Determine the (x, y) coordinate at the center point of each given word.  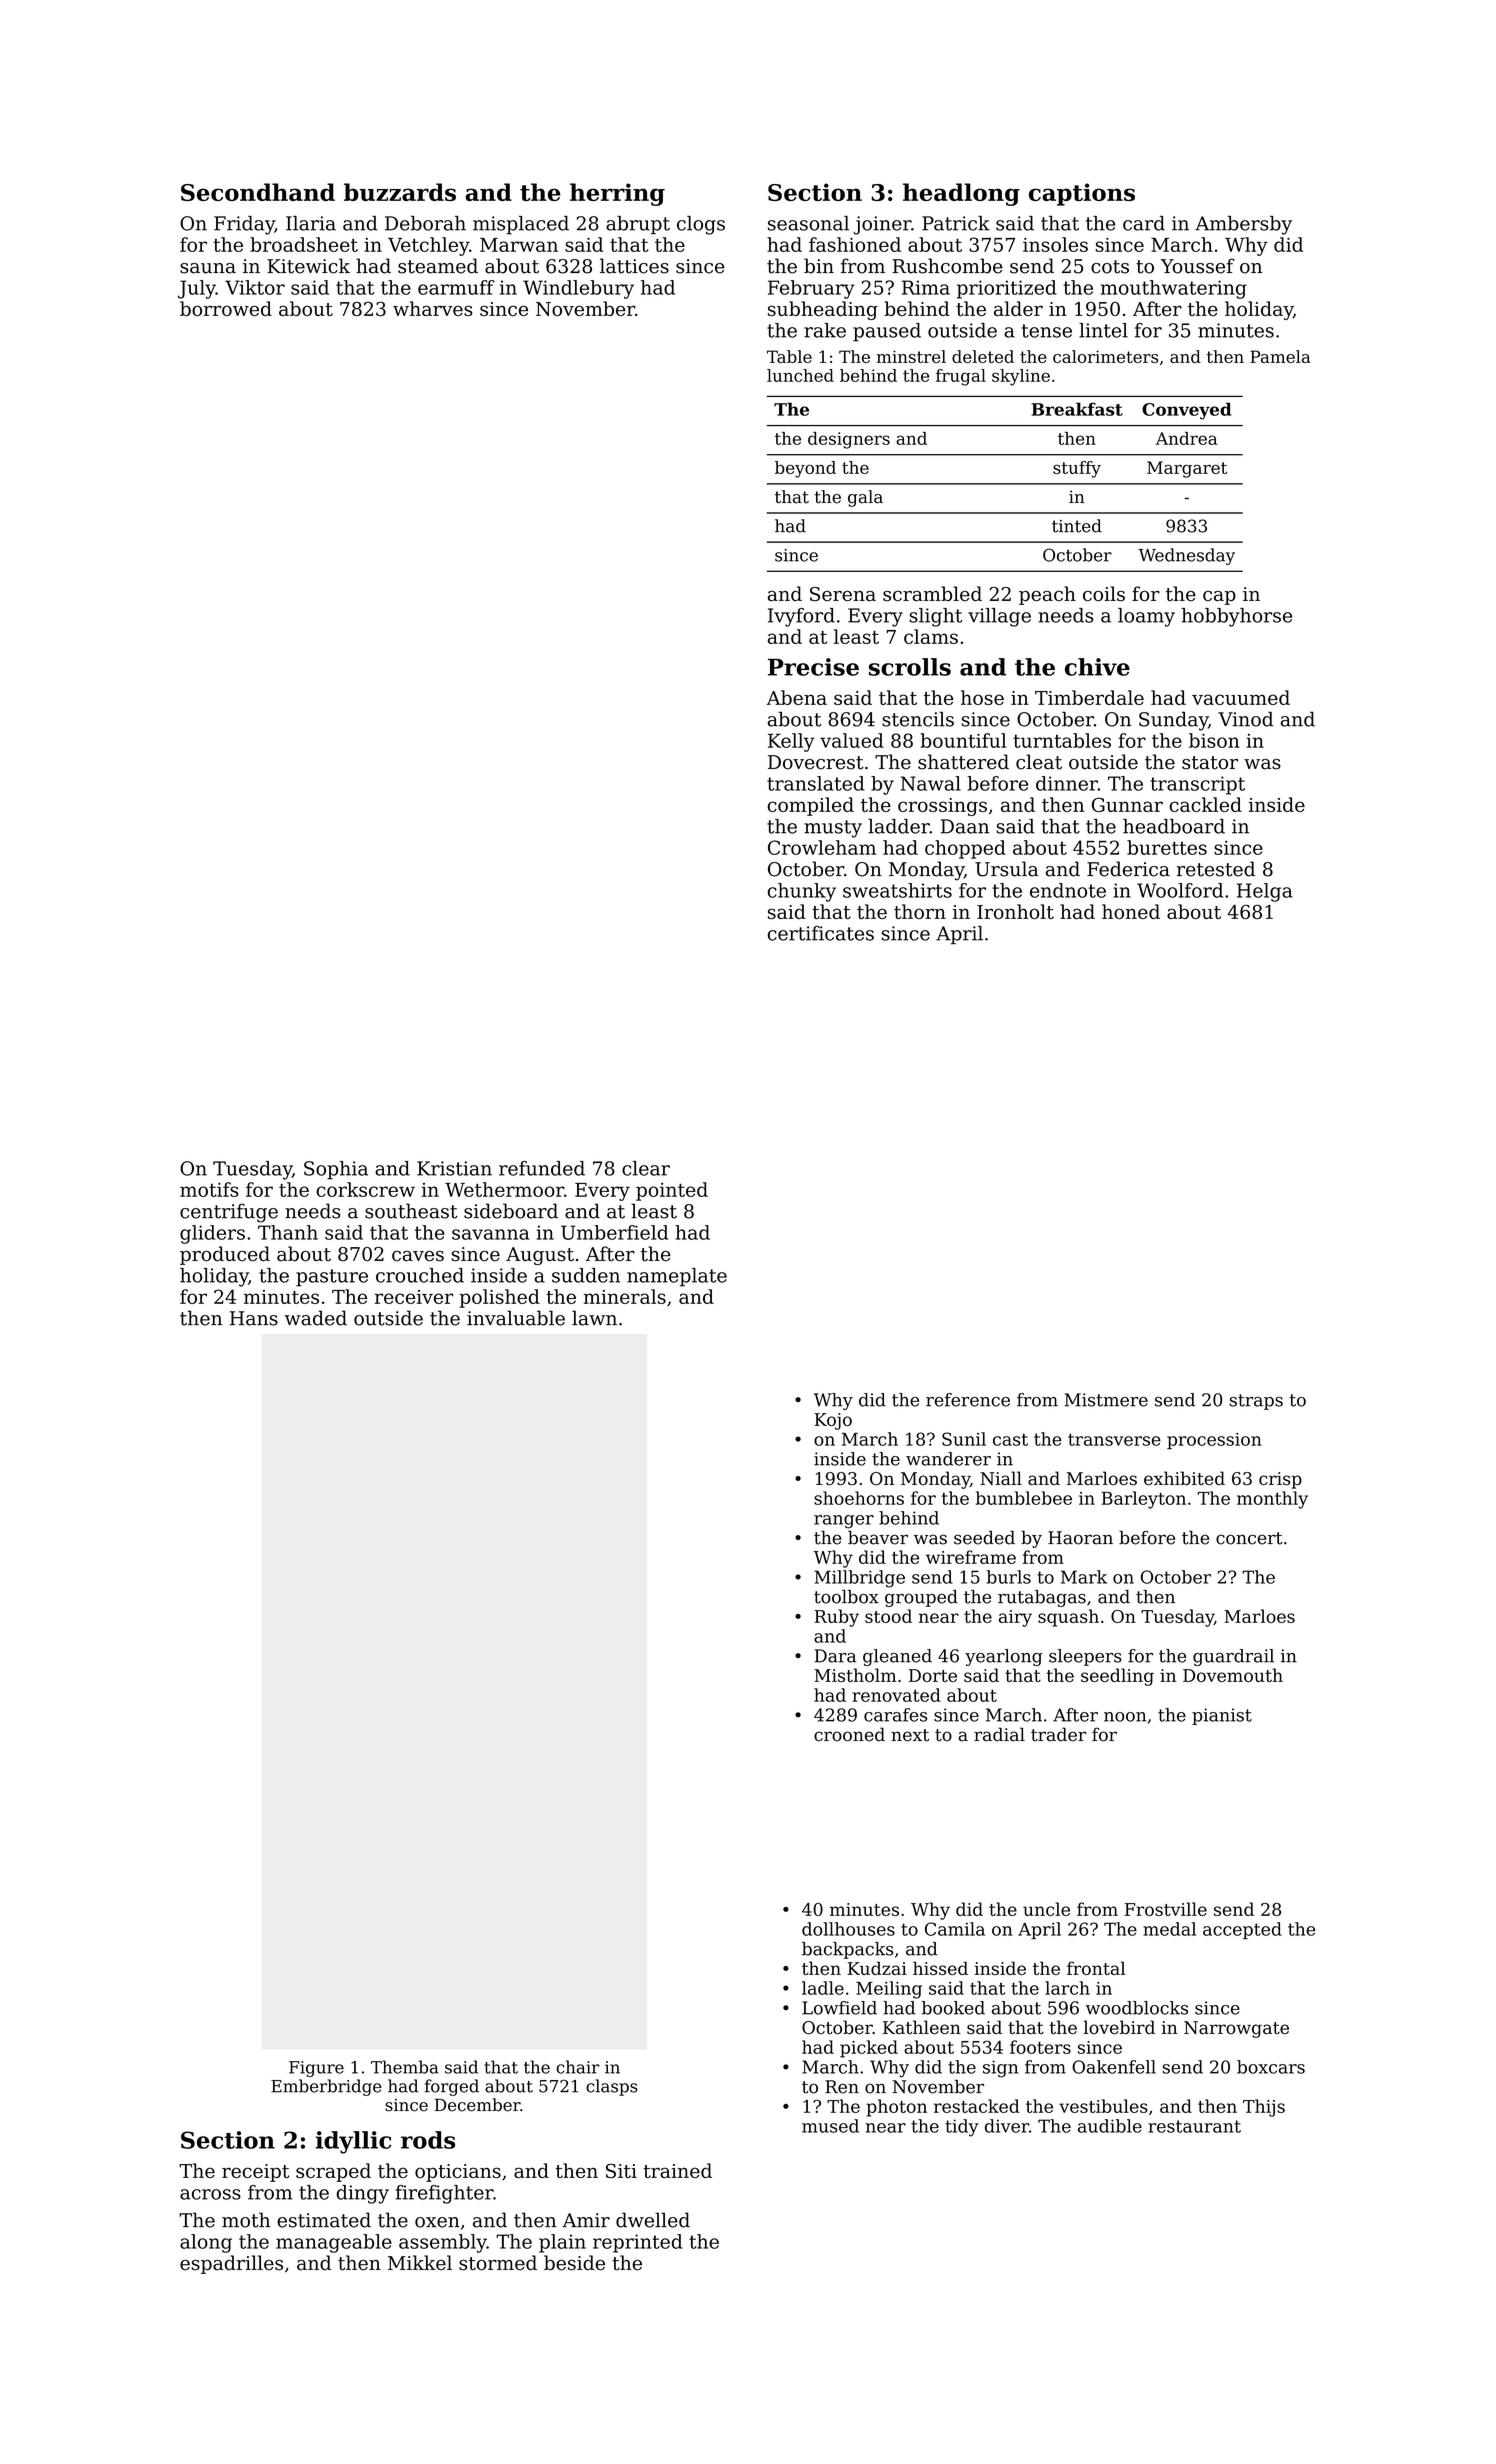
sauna (208, 268)
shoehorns (859, 1498)
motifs (209, 1189)
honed (1131, 911)
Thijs (1264, 2108)
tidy (962, 2128)
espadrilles (231, 2264)
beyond (805, 469)
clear (646, 1168)
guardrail (1233, 1657)
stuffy (1077, 469)
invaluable (516, 1318)
